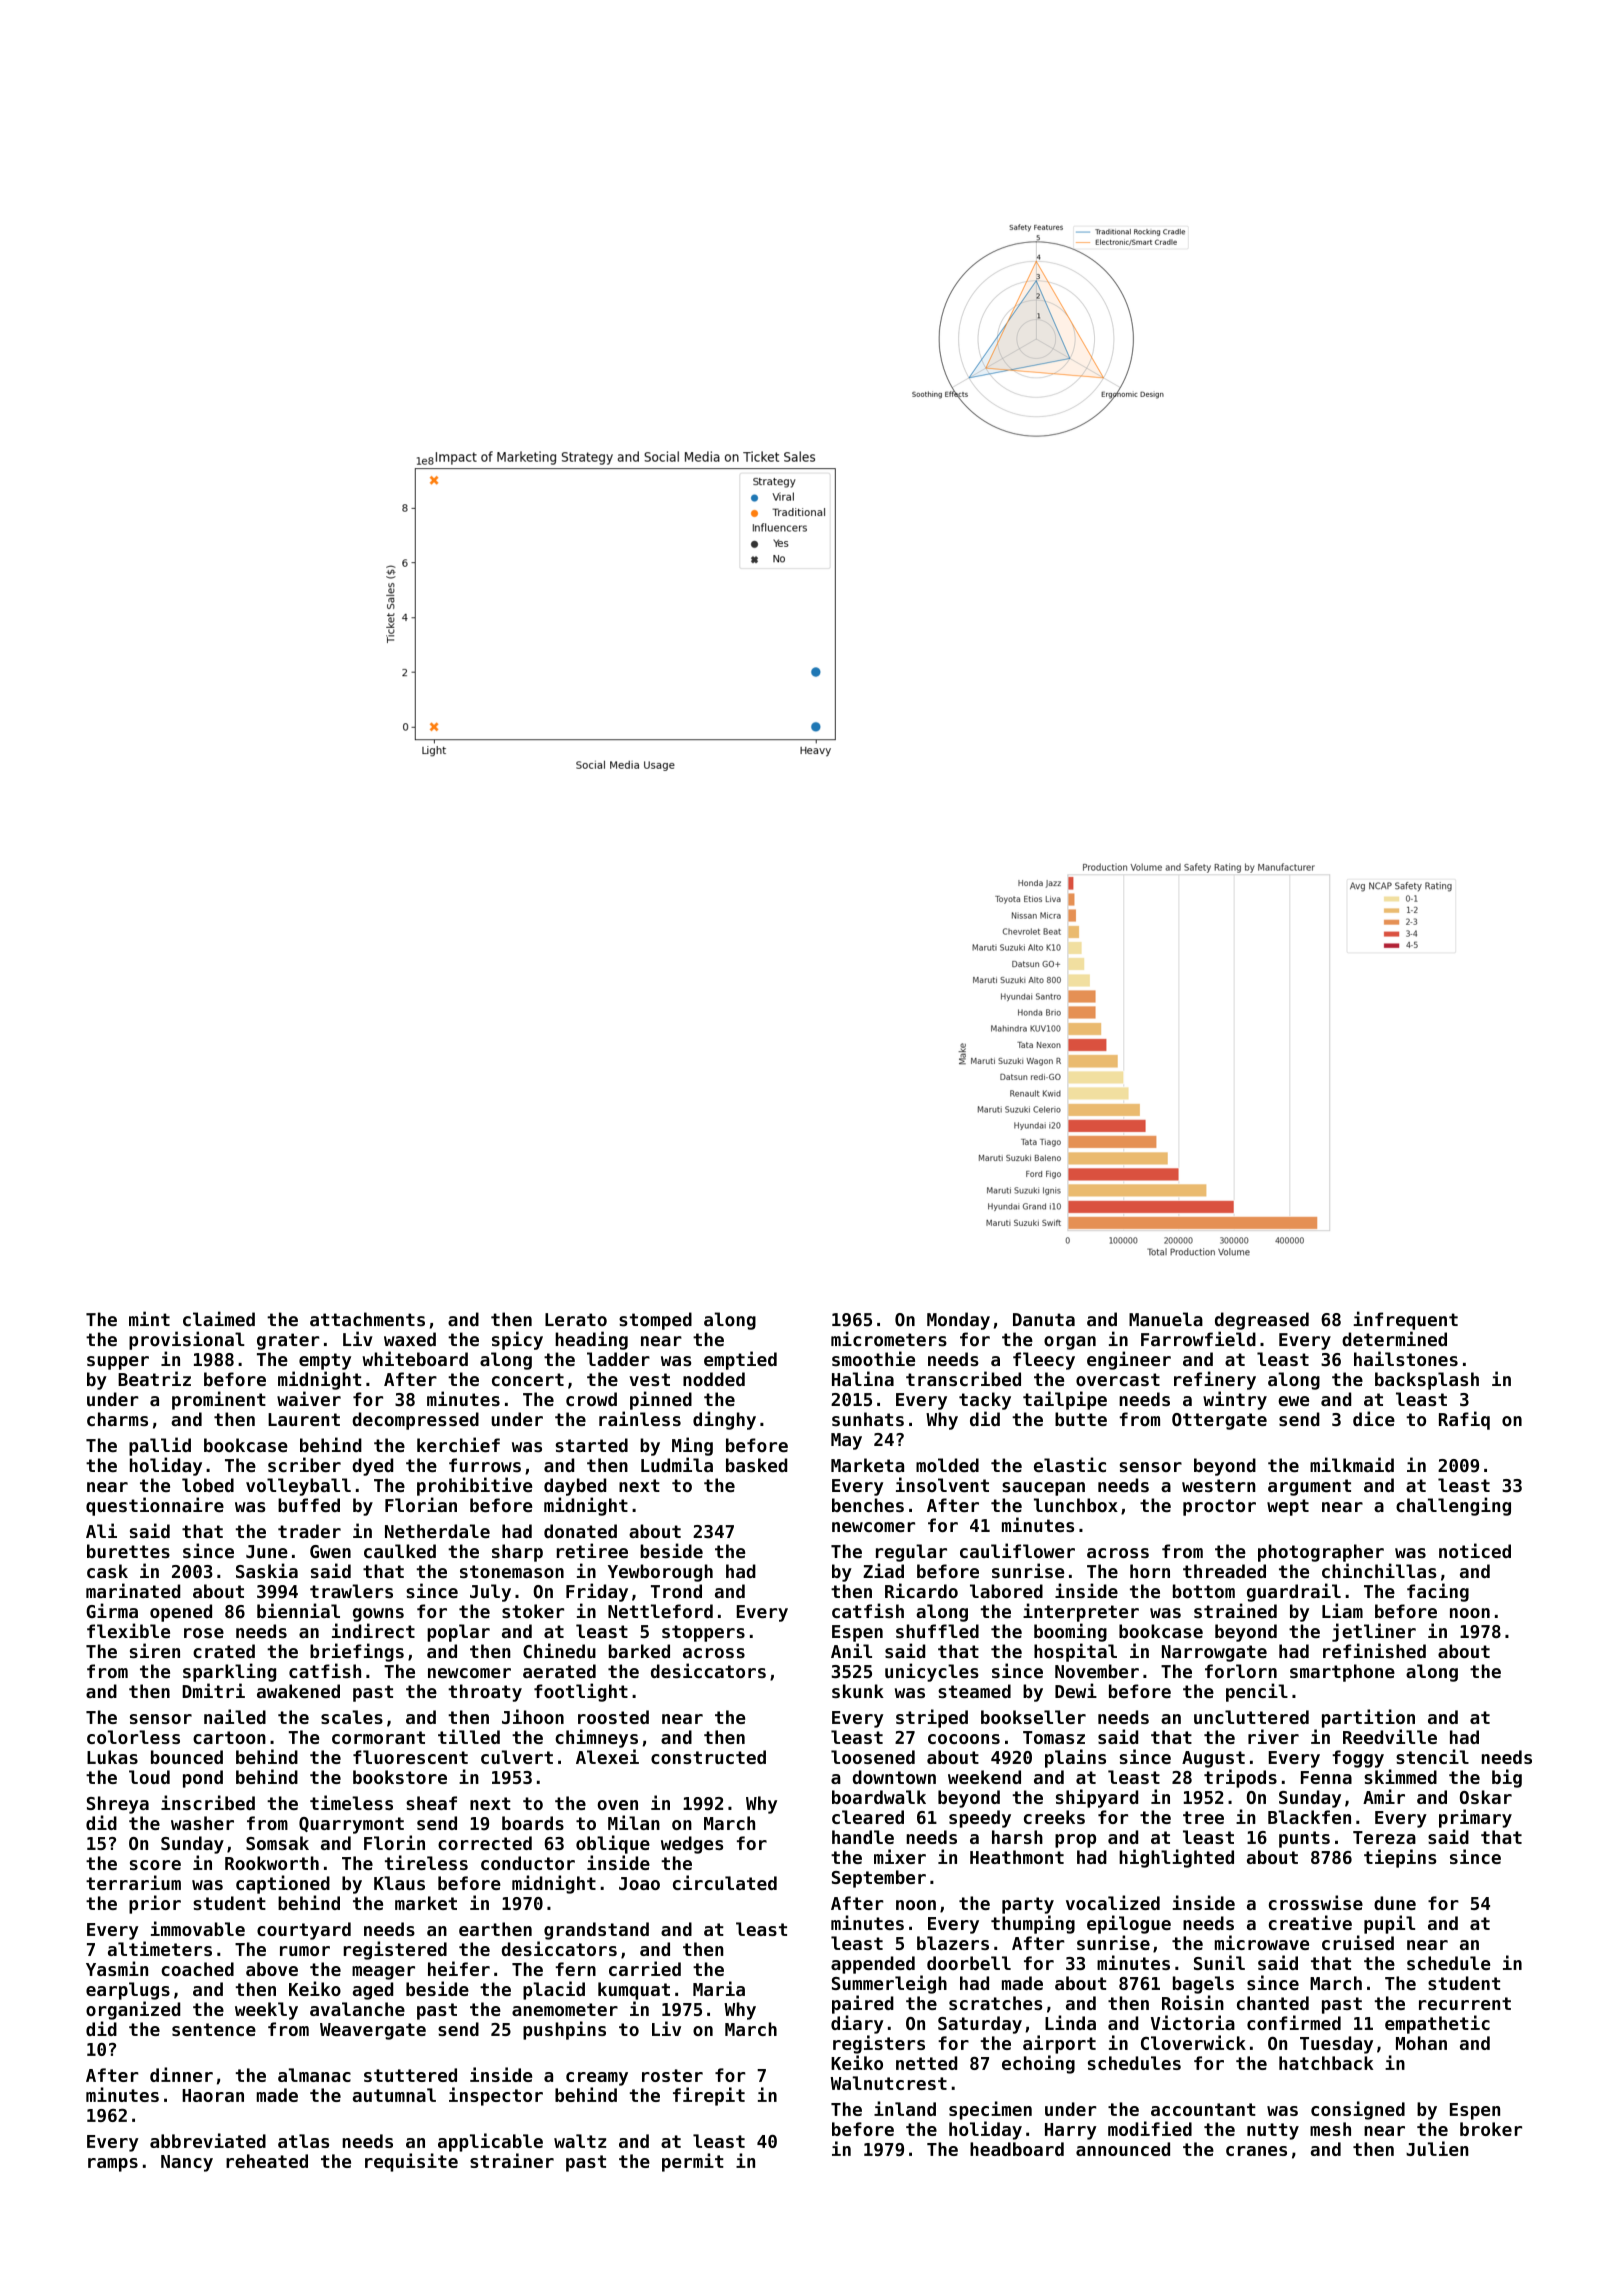 Image resolution: width=1620 pixels, height=2292 pixels. Describe the element at coordinates (1384, 1837) in the screenshot. I see `Tereza` at that location.
